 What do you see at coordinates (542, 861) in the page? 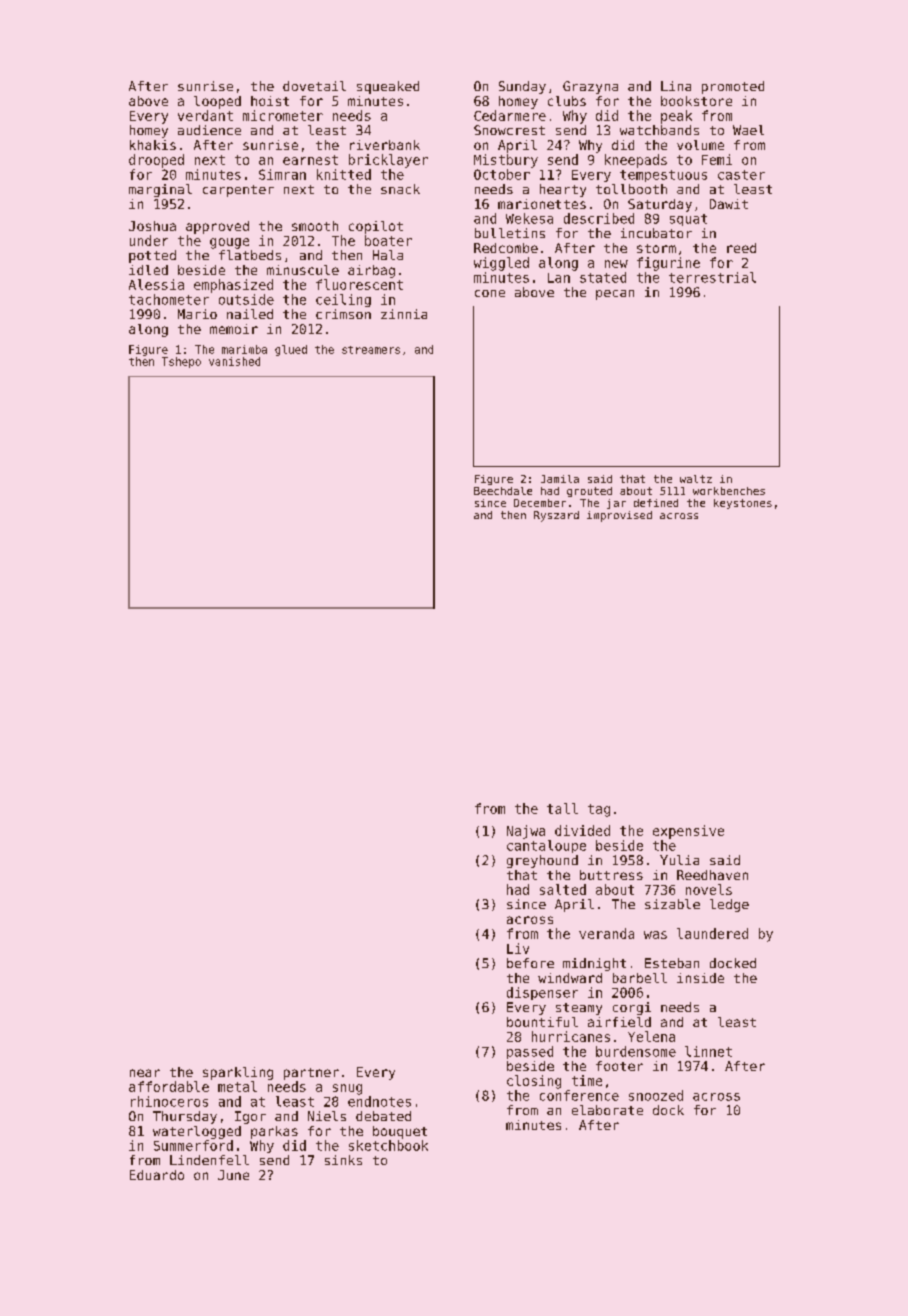
I see `greyhound` at bounding box center [542, 861].
